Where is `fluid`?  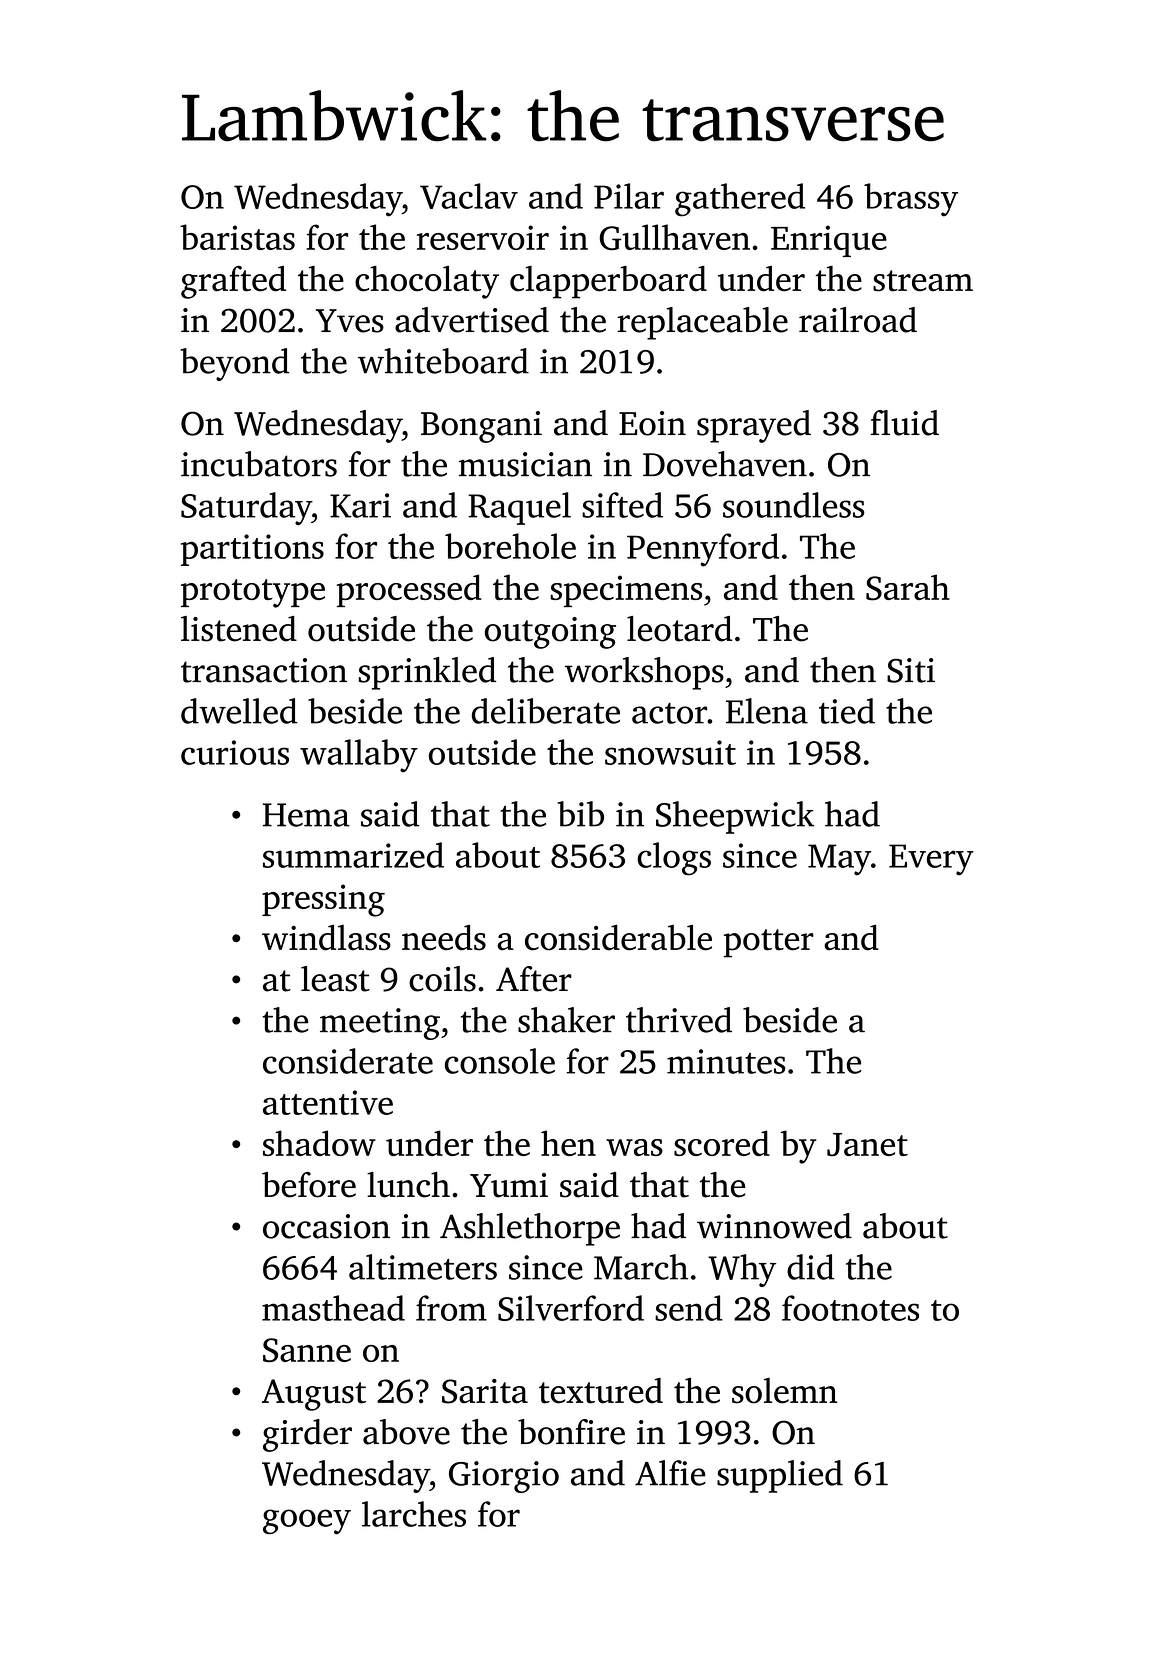
fluid is located at coordinates (905, 423).
